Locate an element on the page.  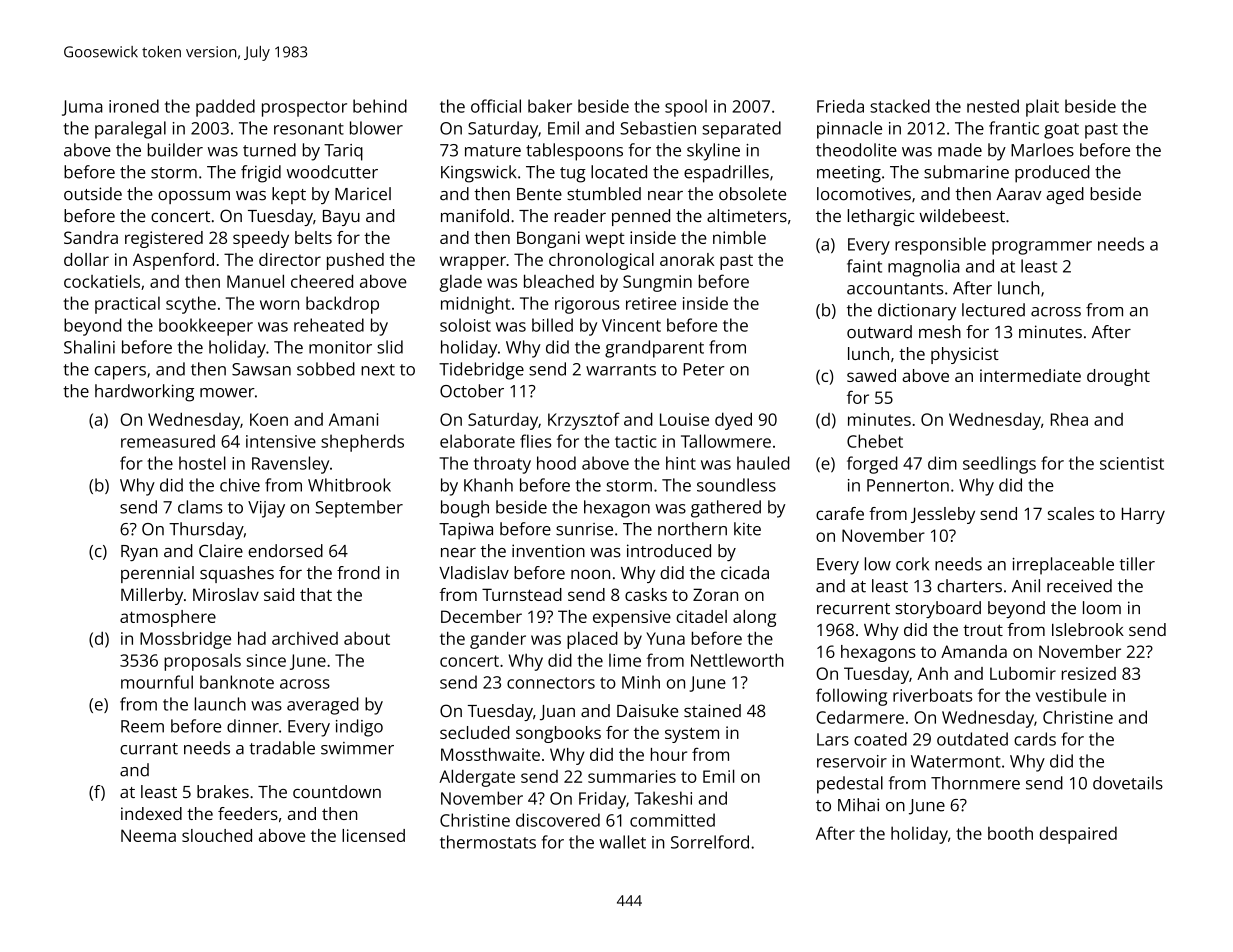
chronological is located at coordinates (601, 261).
